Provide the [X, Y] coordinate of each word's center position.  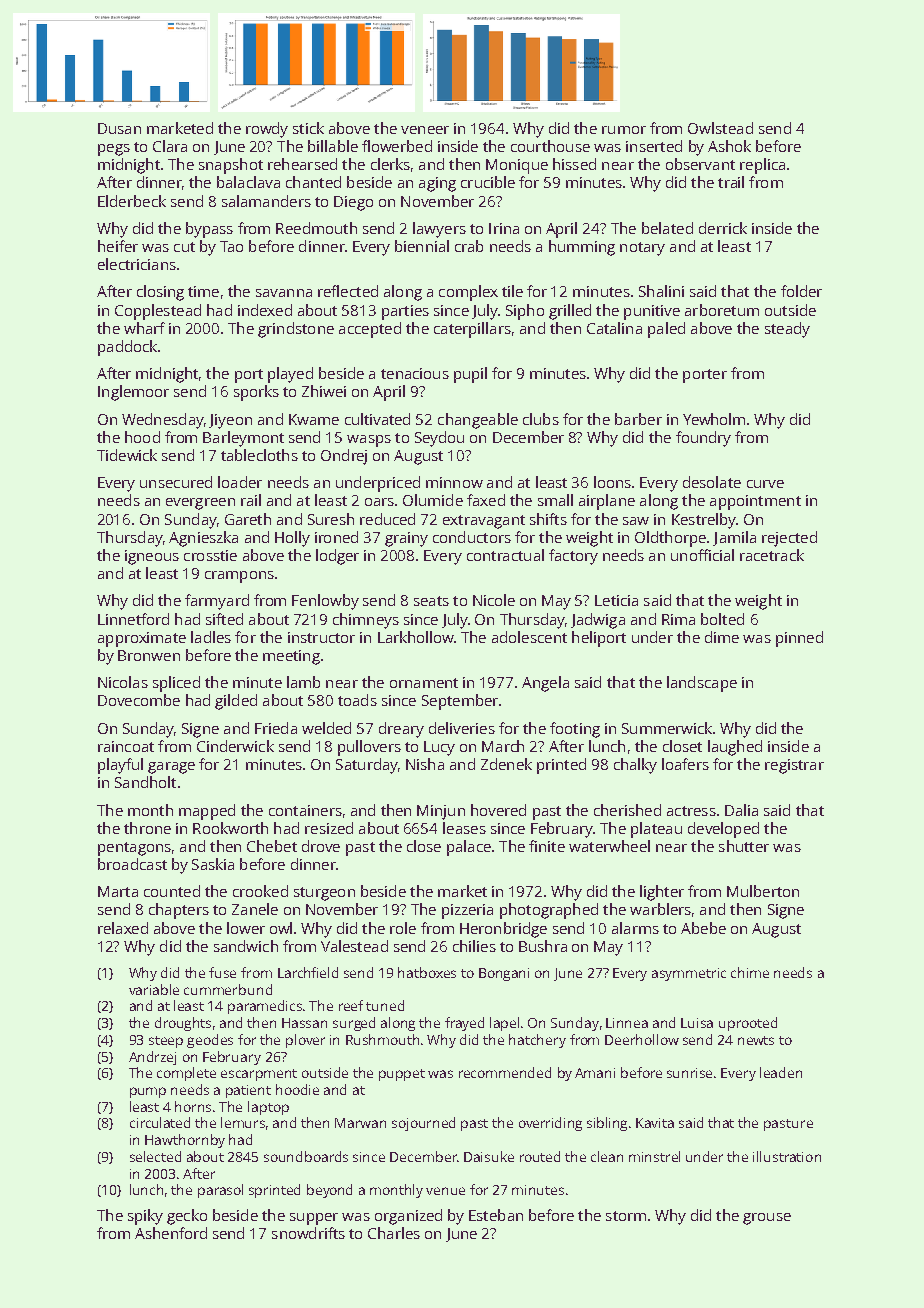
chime [750, 972]
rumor [624, 130]
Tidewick [127, 455]
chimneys [366, 621]
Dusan [119, 128]
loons [612, 482]
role [403, 928]
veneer [425, 130]
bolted [722, 619]
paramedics [265, 1007]
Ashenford [171, 1233]
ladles [211, 637]
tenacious [415, 373]
